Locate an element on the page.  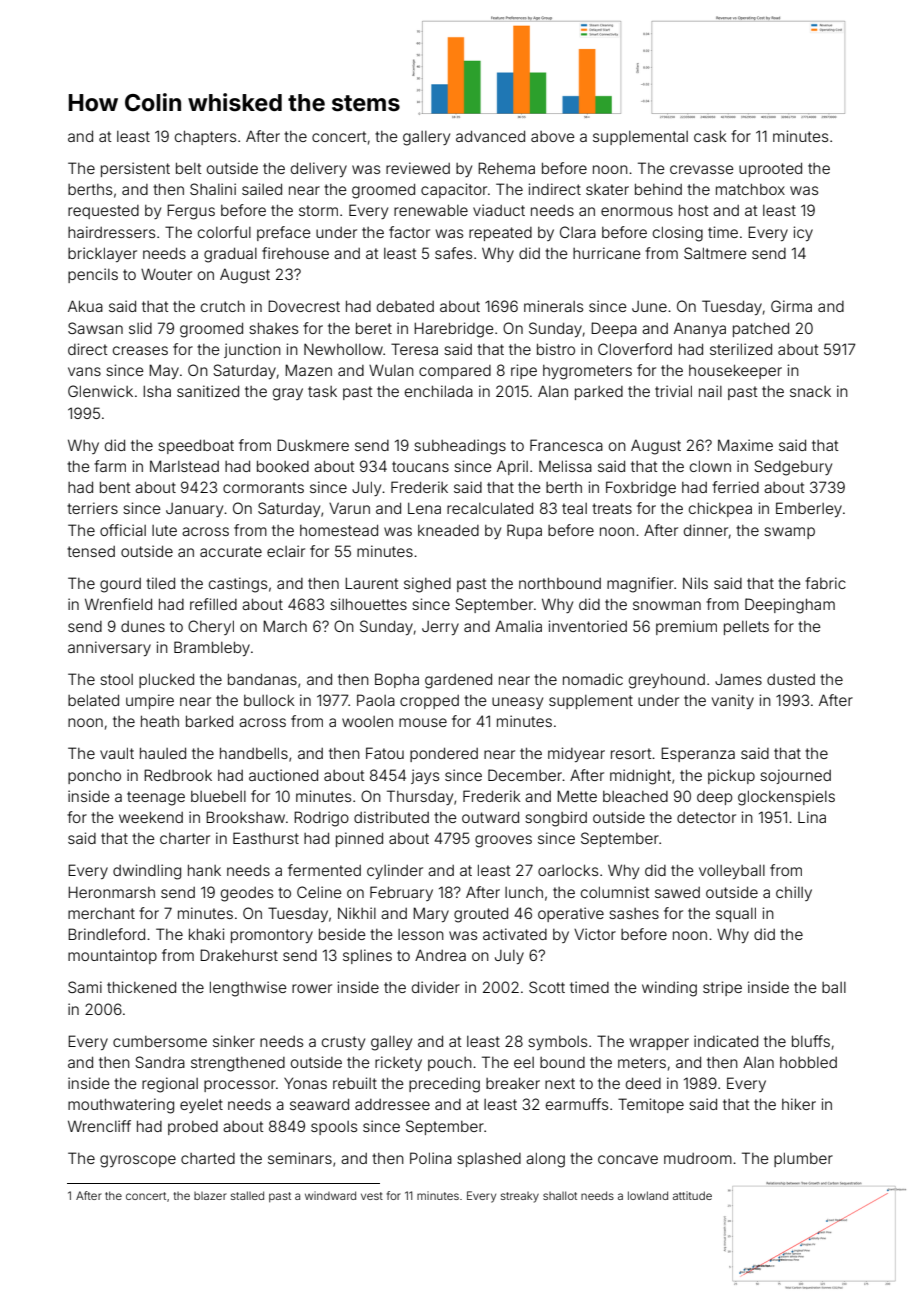
uprooted is located at coordinates (770, 169).
